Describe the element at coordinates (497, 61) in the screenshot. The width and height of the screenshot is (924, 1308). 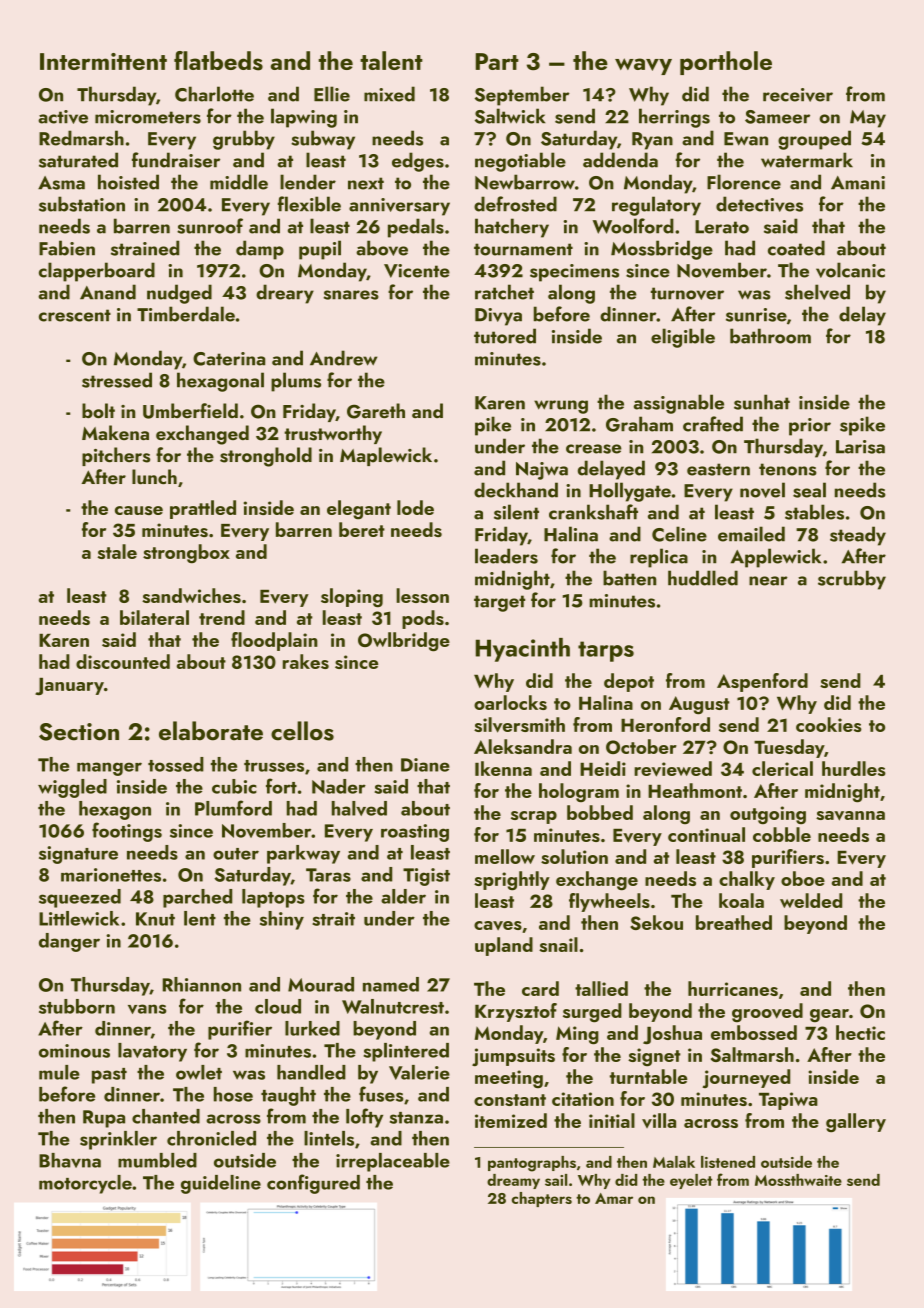
I see `Part` at that location.
